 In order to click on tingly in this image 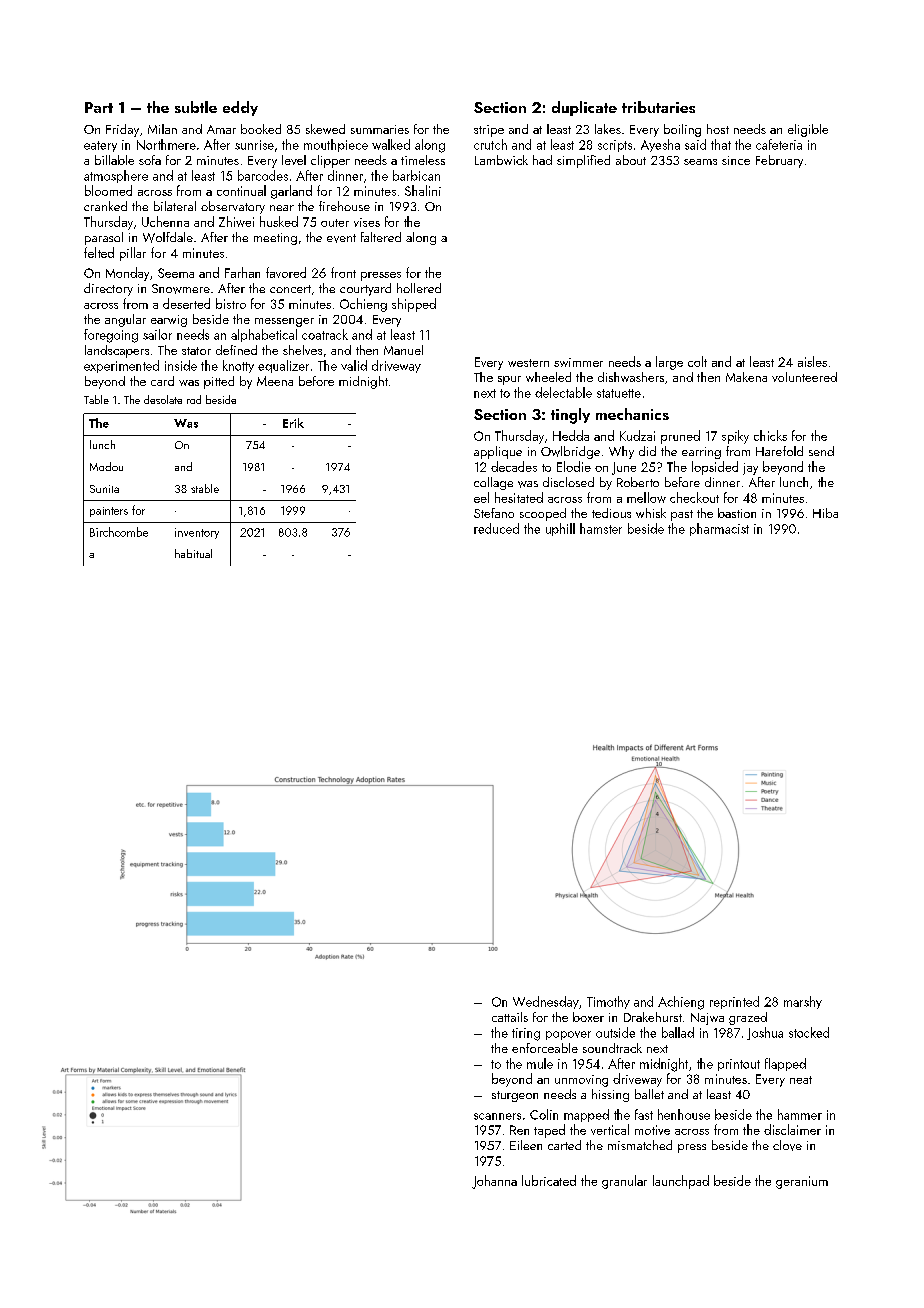, I will do `click(570, 416)`.
